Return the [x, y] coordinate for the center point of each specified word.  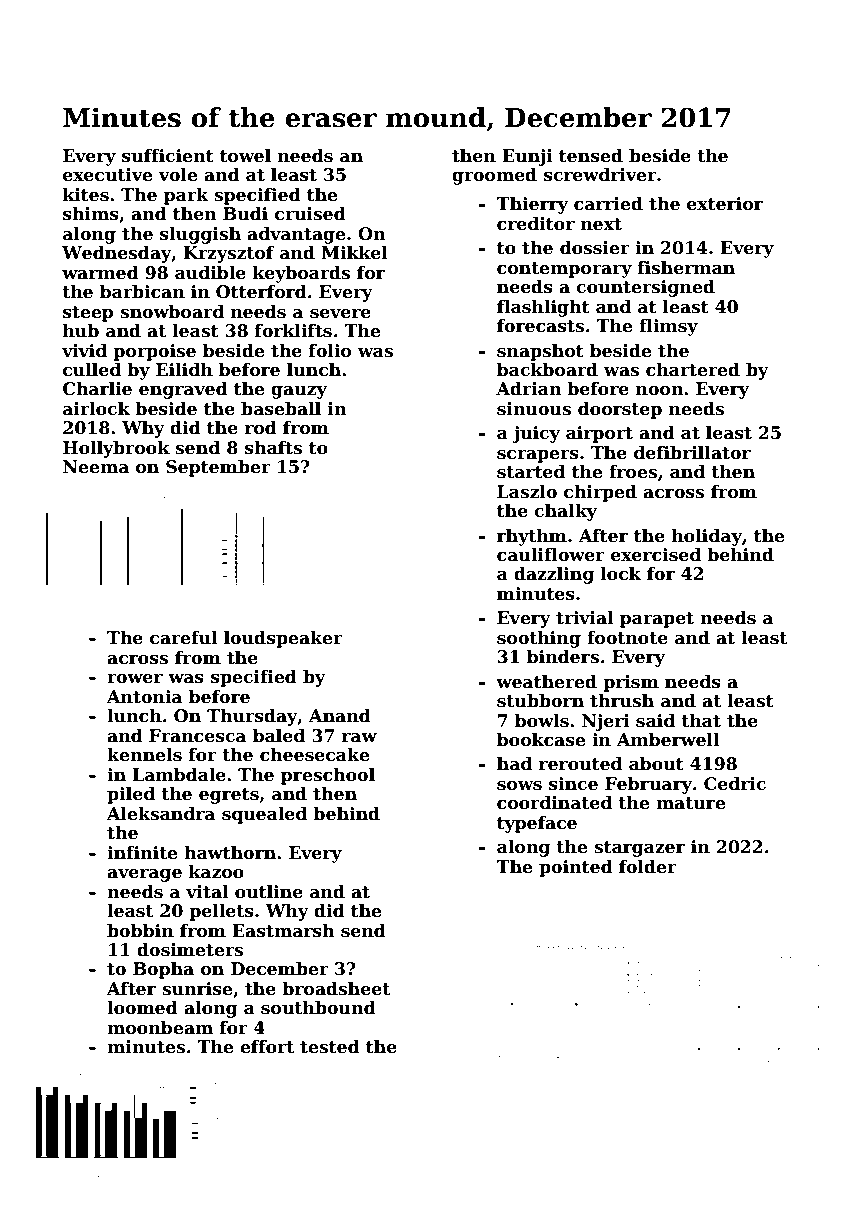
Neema [96, 467]
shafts [273, 448]
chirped [600, 493]
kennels [144, 755]
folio [330, 351]
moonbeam [160, 1028]
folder [648, 867]
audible [210, 273]
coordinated [554, 803]
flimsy [668, 327]
